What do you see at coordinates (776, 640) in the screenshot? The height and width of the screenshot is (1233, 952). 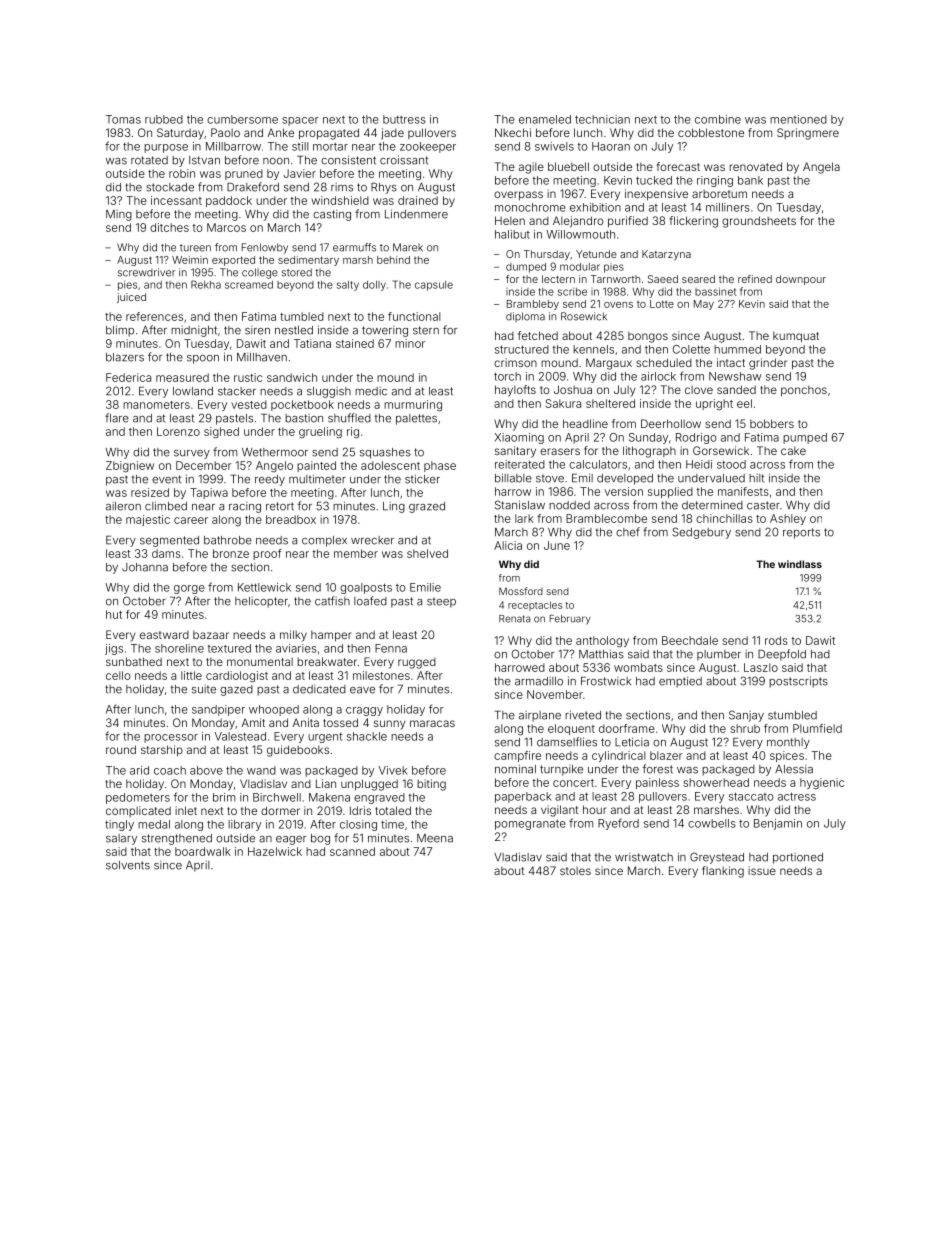 I see `rods` at bounding box center [776, 640].
